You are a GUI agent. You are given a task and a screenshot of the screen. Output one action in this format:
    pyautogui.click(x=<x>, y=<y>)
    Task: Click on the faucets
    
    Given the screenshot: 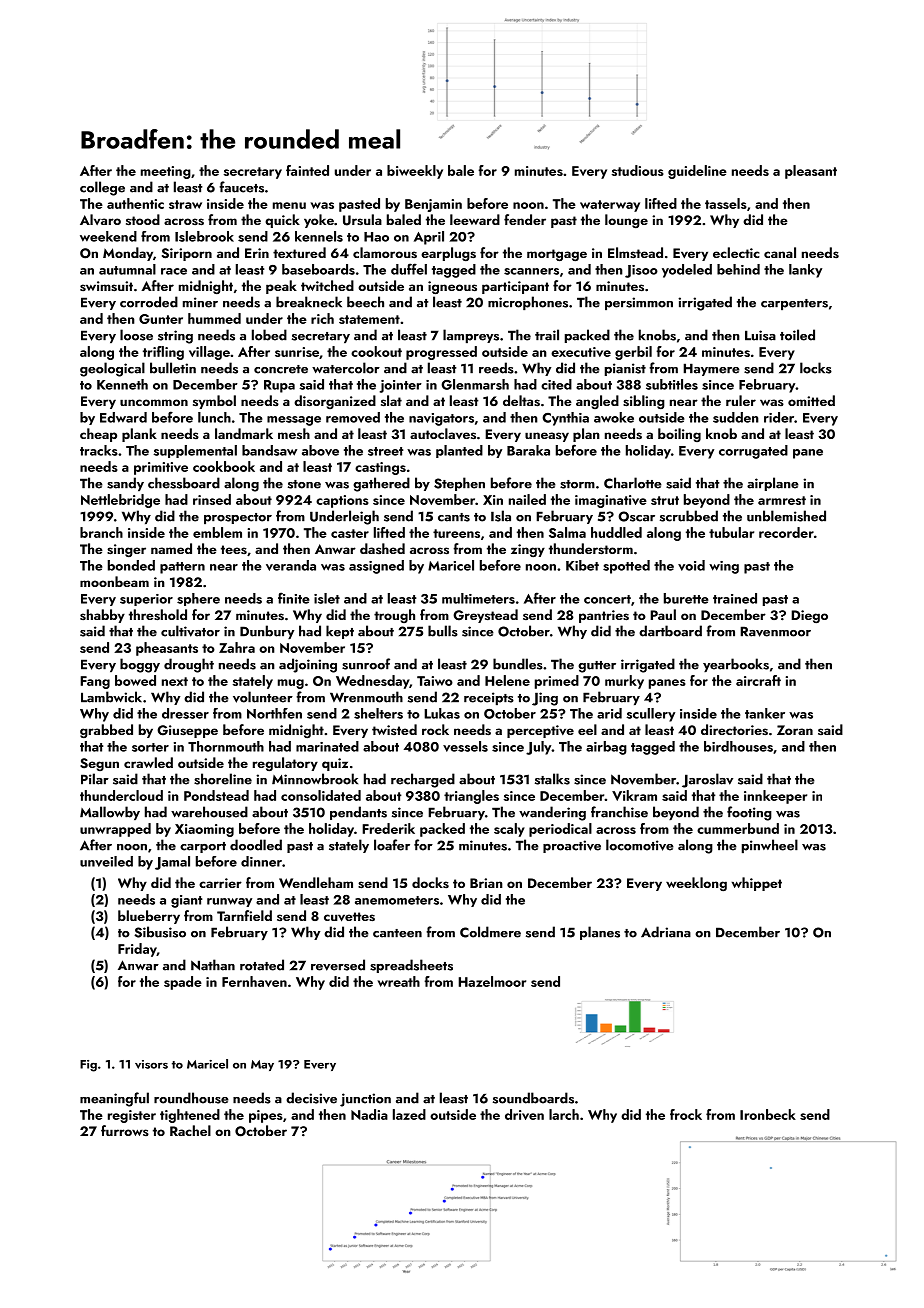 What is the action you would take?
    pyautogui.click(x=241, y=187)
